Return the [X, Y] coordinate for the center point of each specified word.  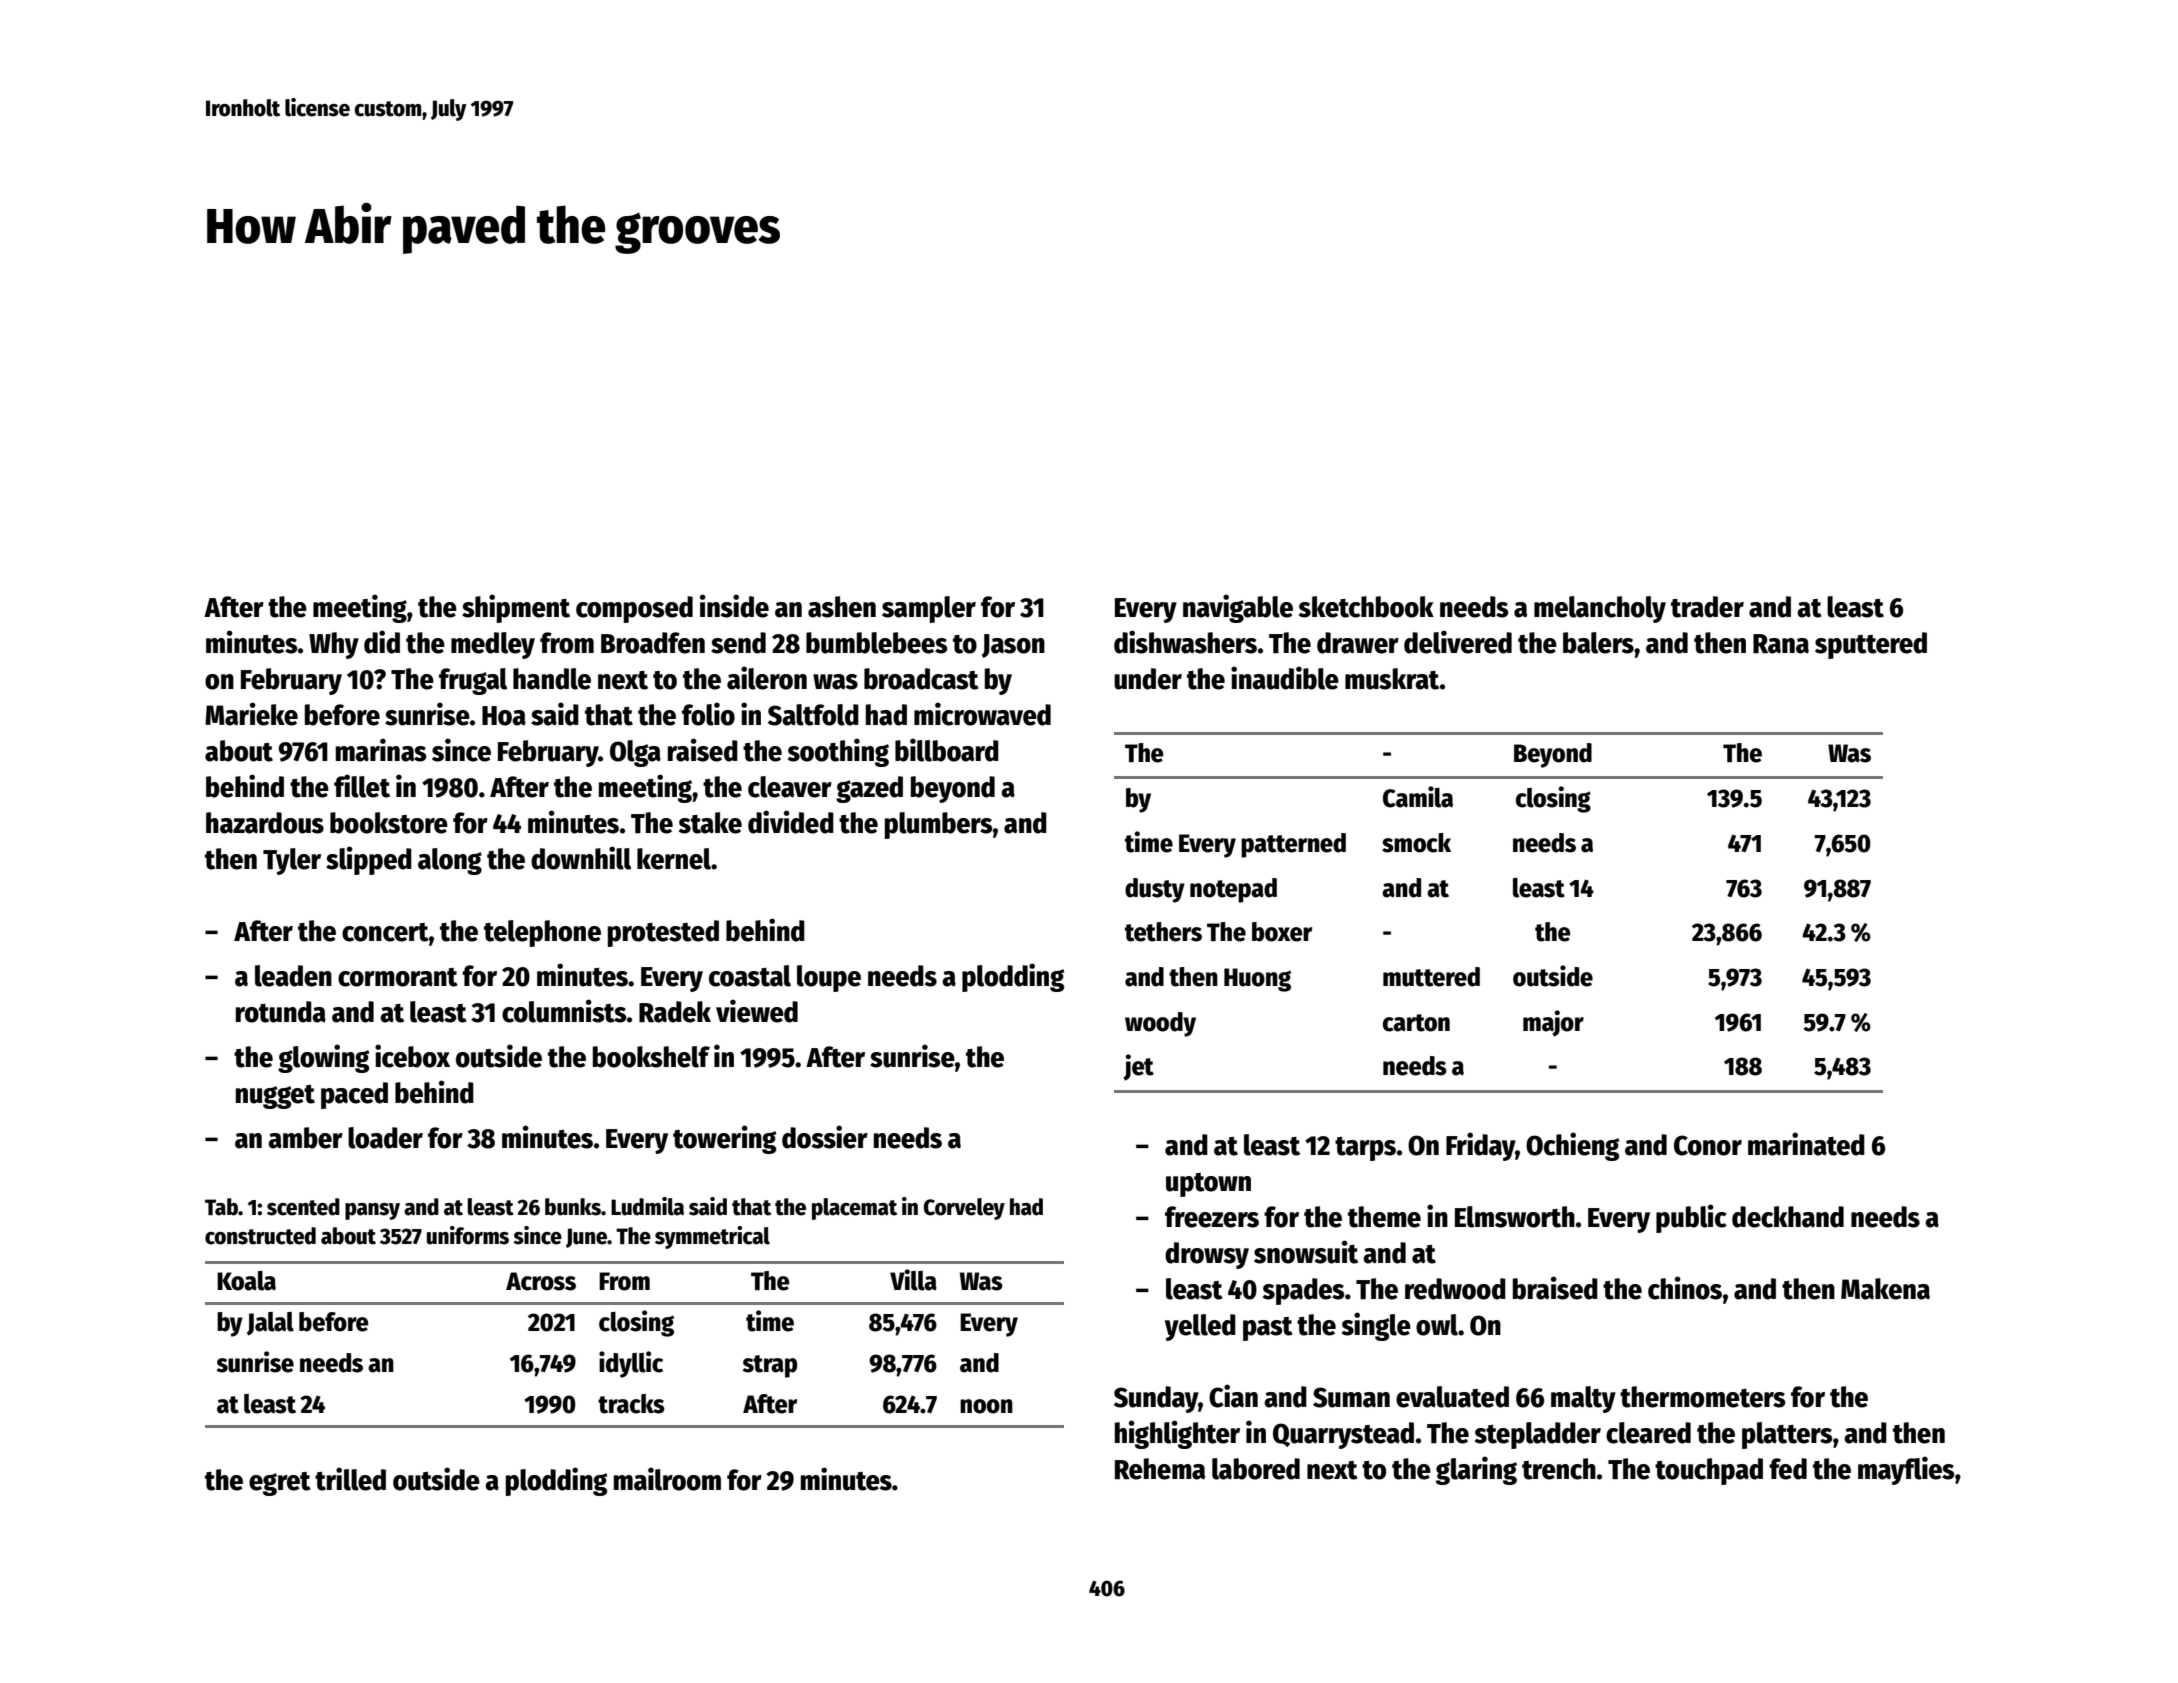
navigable [1238, 608]
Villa [913, 1280]
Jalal [270, 1324]
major [1553, 1023]
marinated [1806, 1144]
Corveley [964, 1209]
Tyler [292, 861]
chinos [1685, 1288]
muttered [1431, 977]
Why [334, 645]
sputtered [1871, 645]
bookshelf [651, 1057]
